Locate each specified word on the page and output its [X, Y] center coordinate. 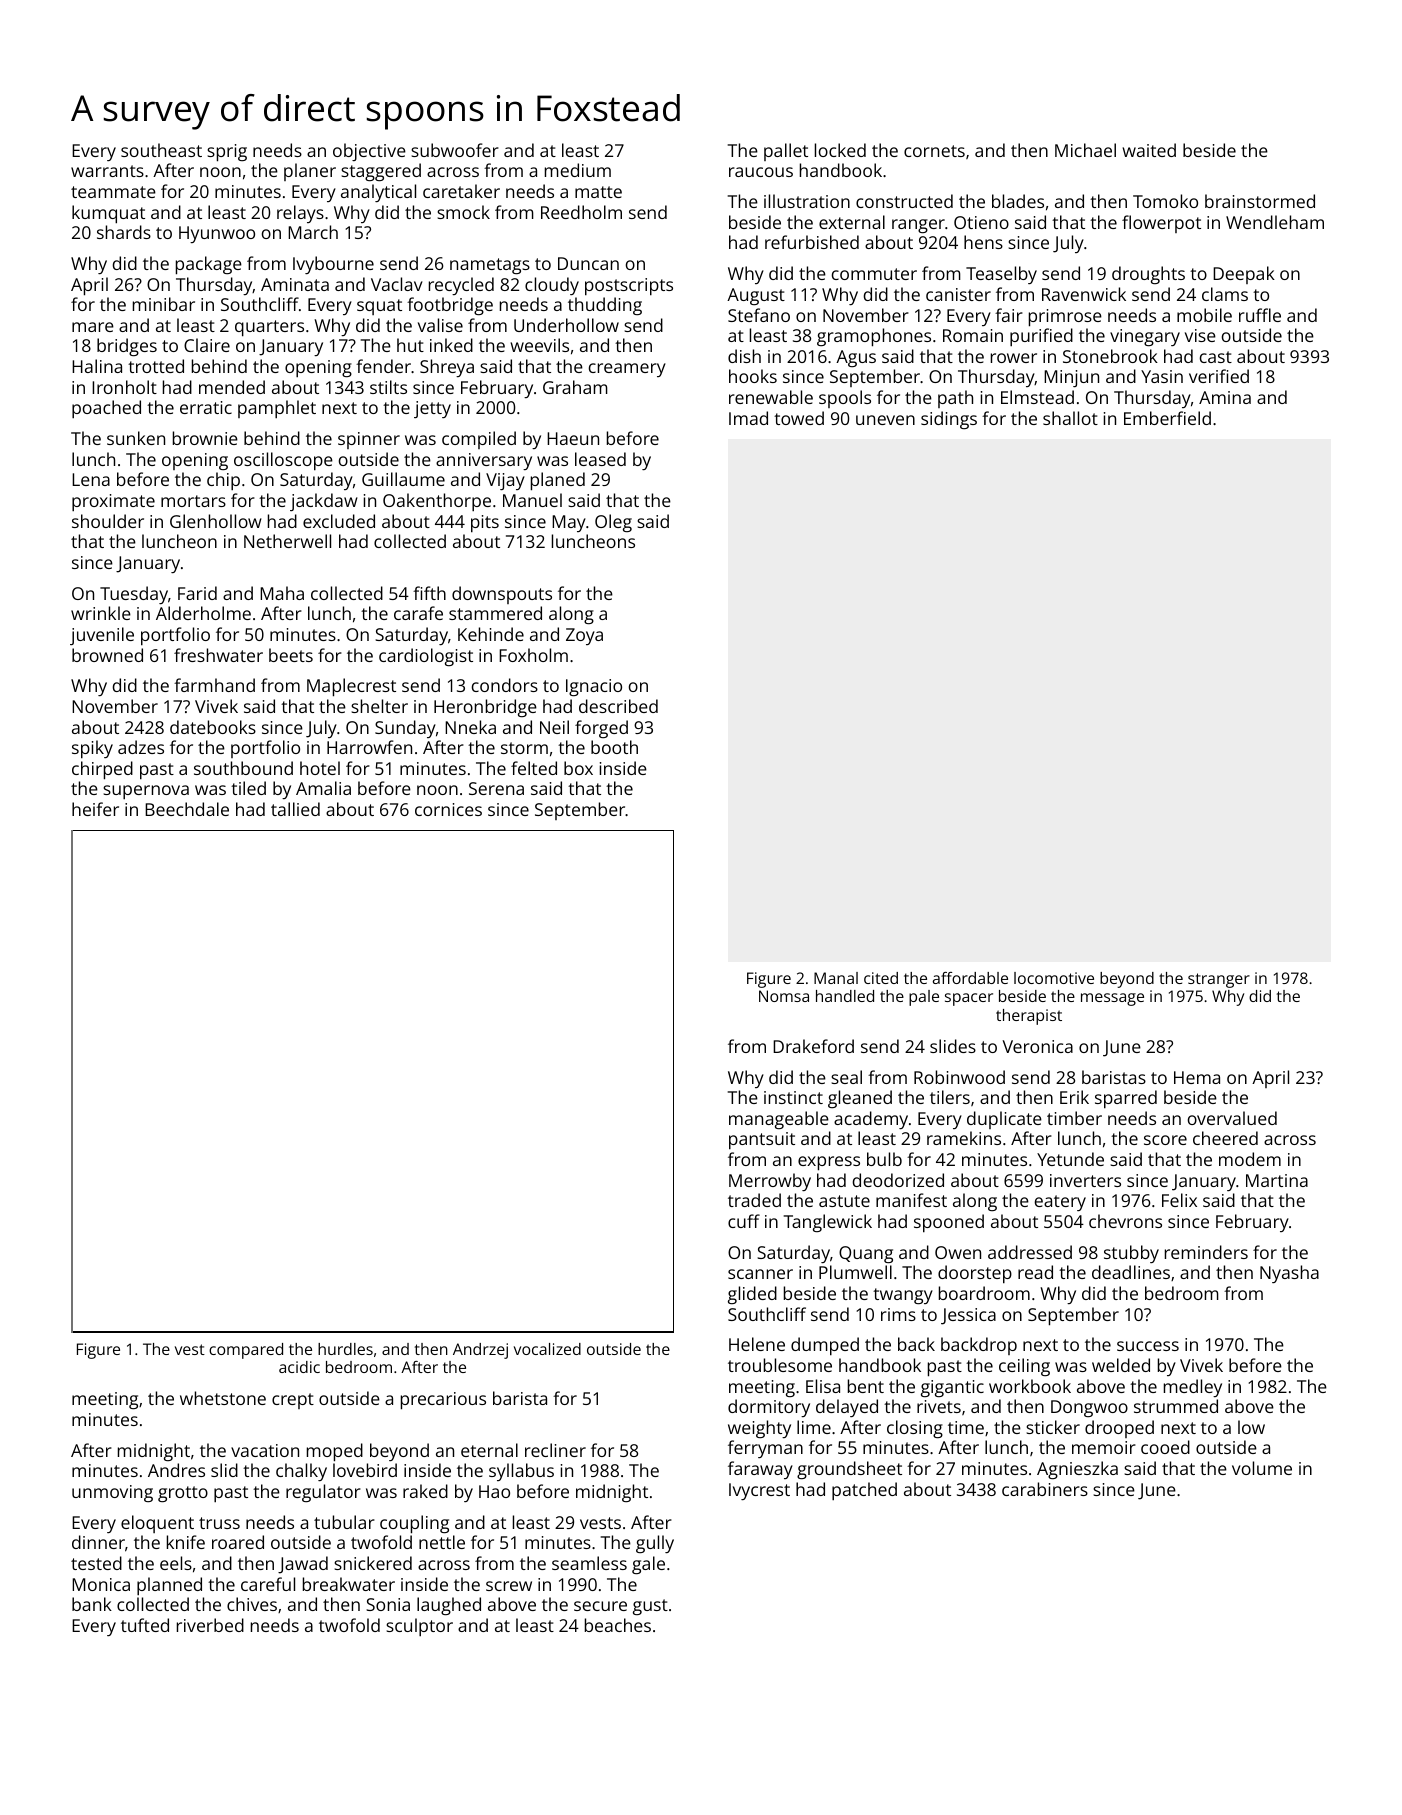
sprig [227, 153]
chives [252, 1604]
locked [840, 150]
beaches [618, 1625]
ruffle [1260, 315]
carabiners [1045, 1489]
